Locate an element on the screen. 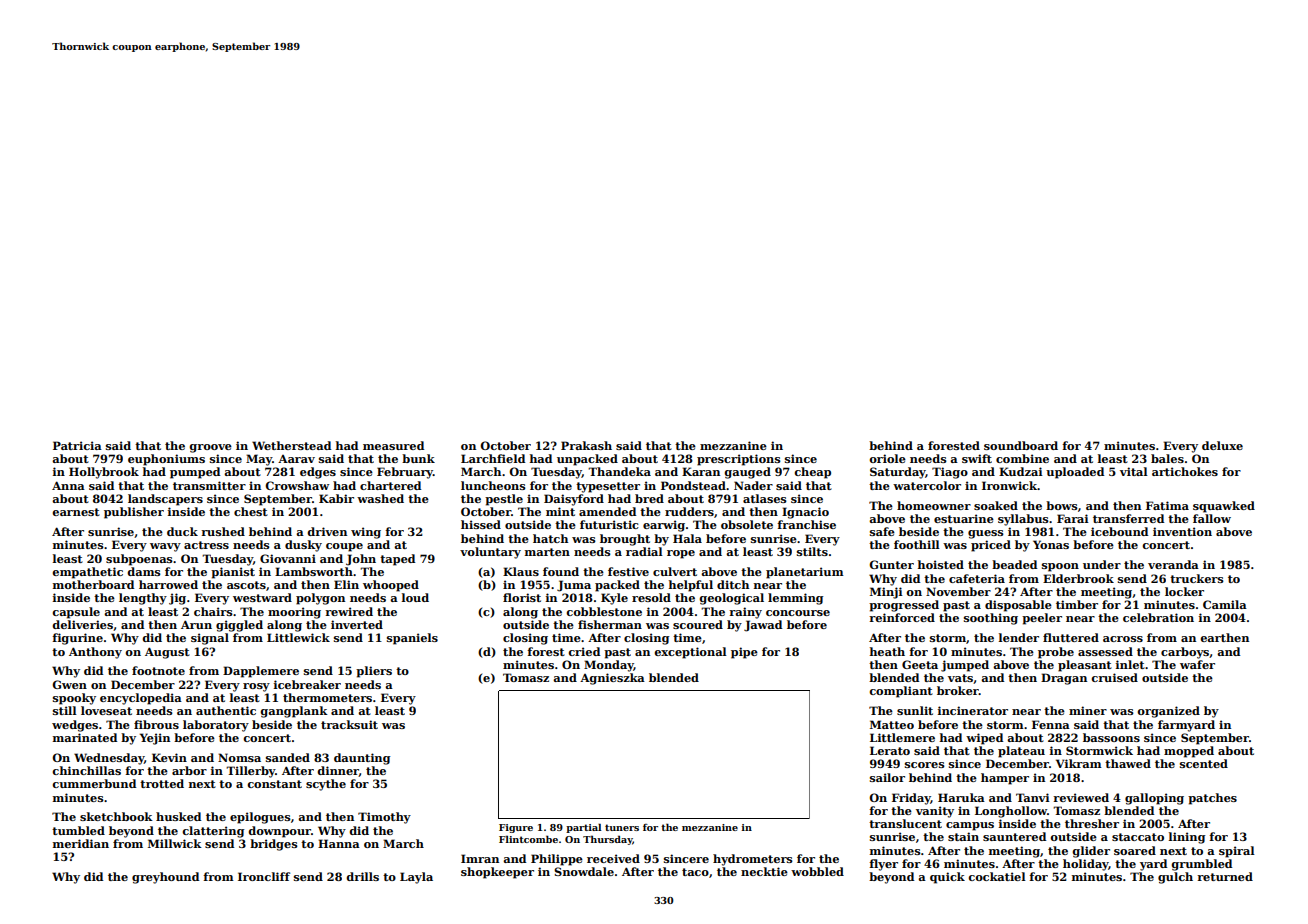 This screenshot has width=1308, height=924. Vikram is located at coordinates (1079, 763).
